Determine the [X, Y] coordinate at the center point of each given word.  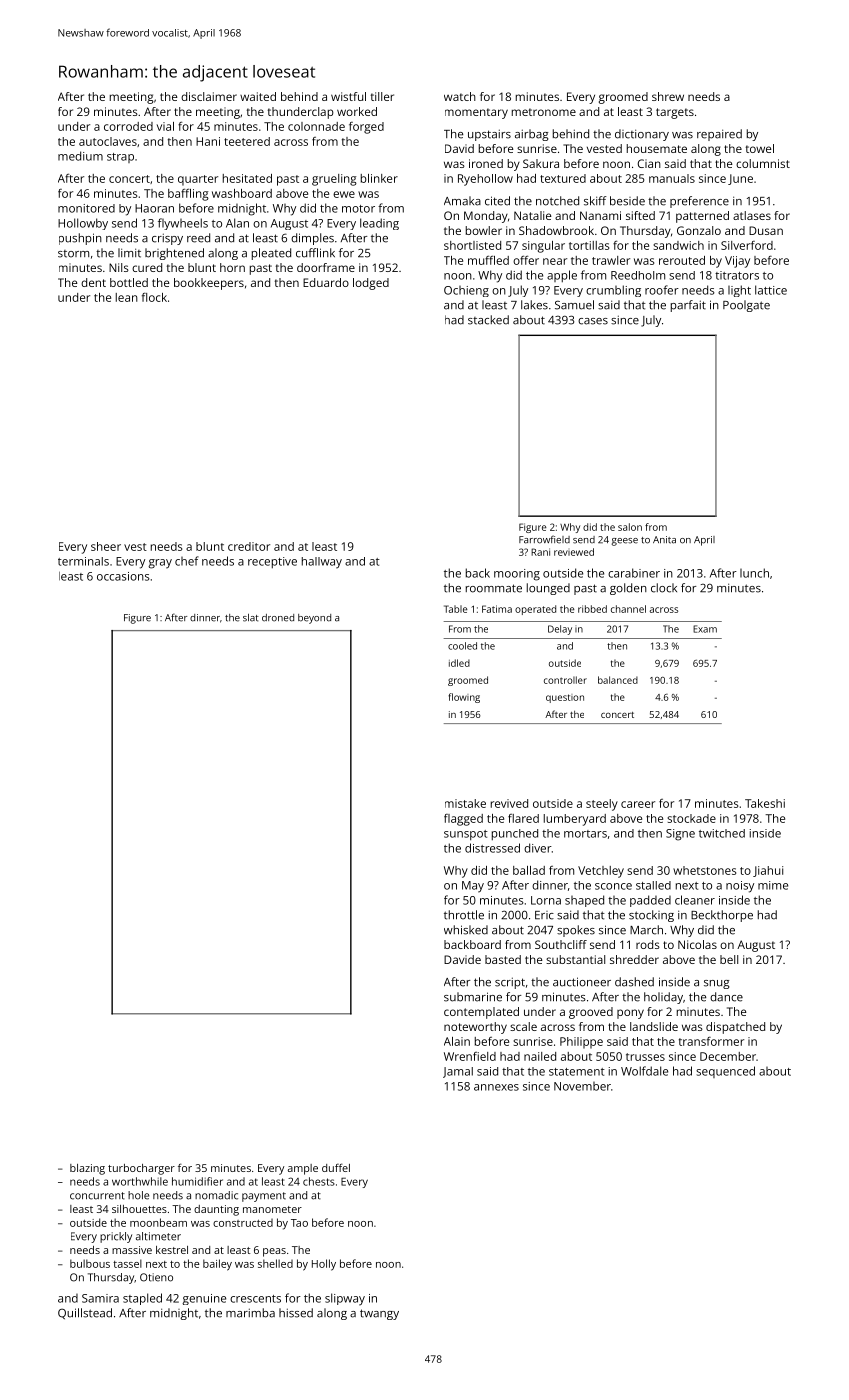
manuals [672, 178]
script [510, 983]
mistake [465, 803]
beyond [314, 619]
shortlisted [472, 245]
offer [526, 260]
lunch [754, 573]
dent [93, 282]
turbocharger [141, 1169]
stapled [142, 1299]
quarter [198, 180]
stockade [691, 818]
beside [627, 201]
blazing [87, 1169]
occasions [123, 576]
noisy [740, 887]
